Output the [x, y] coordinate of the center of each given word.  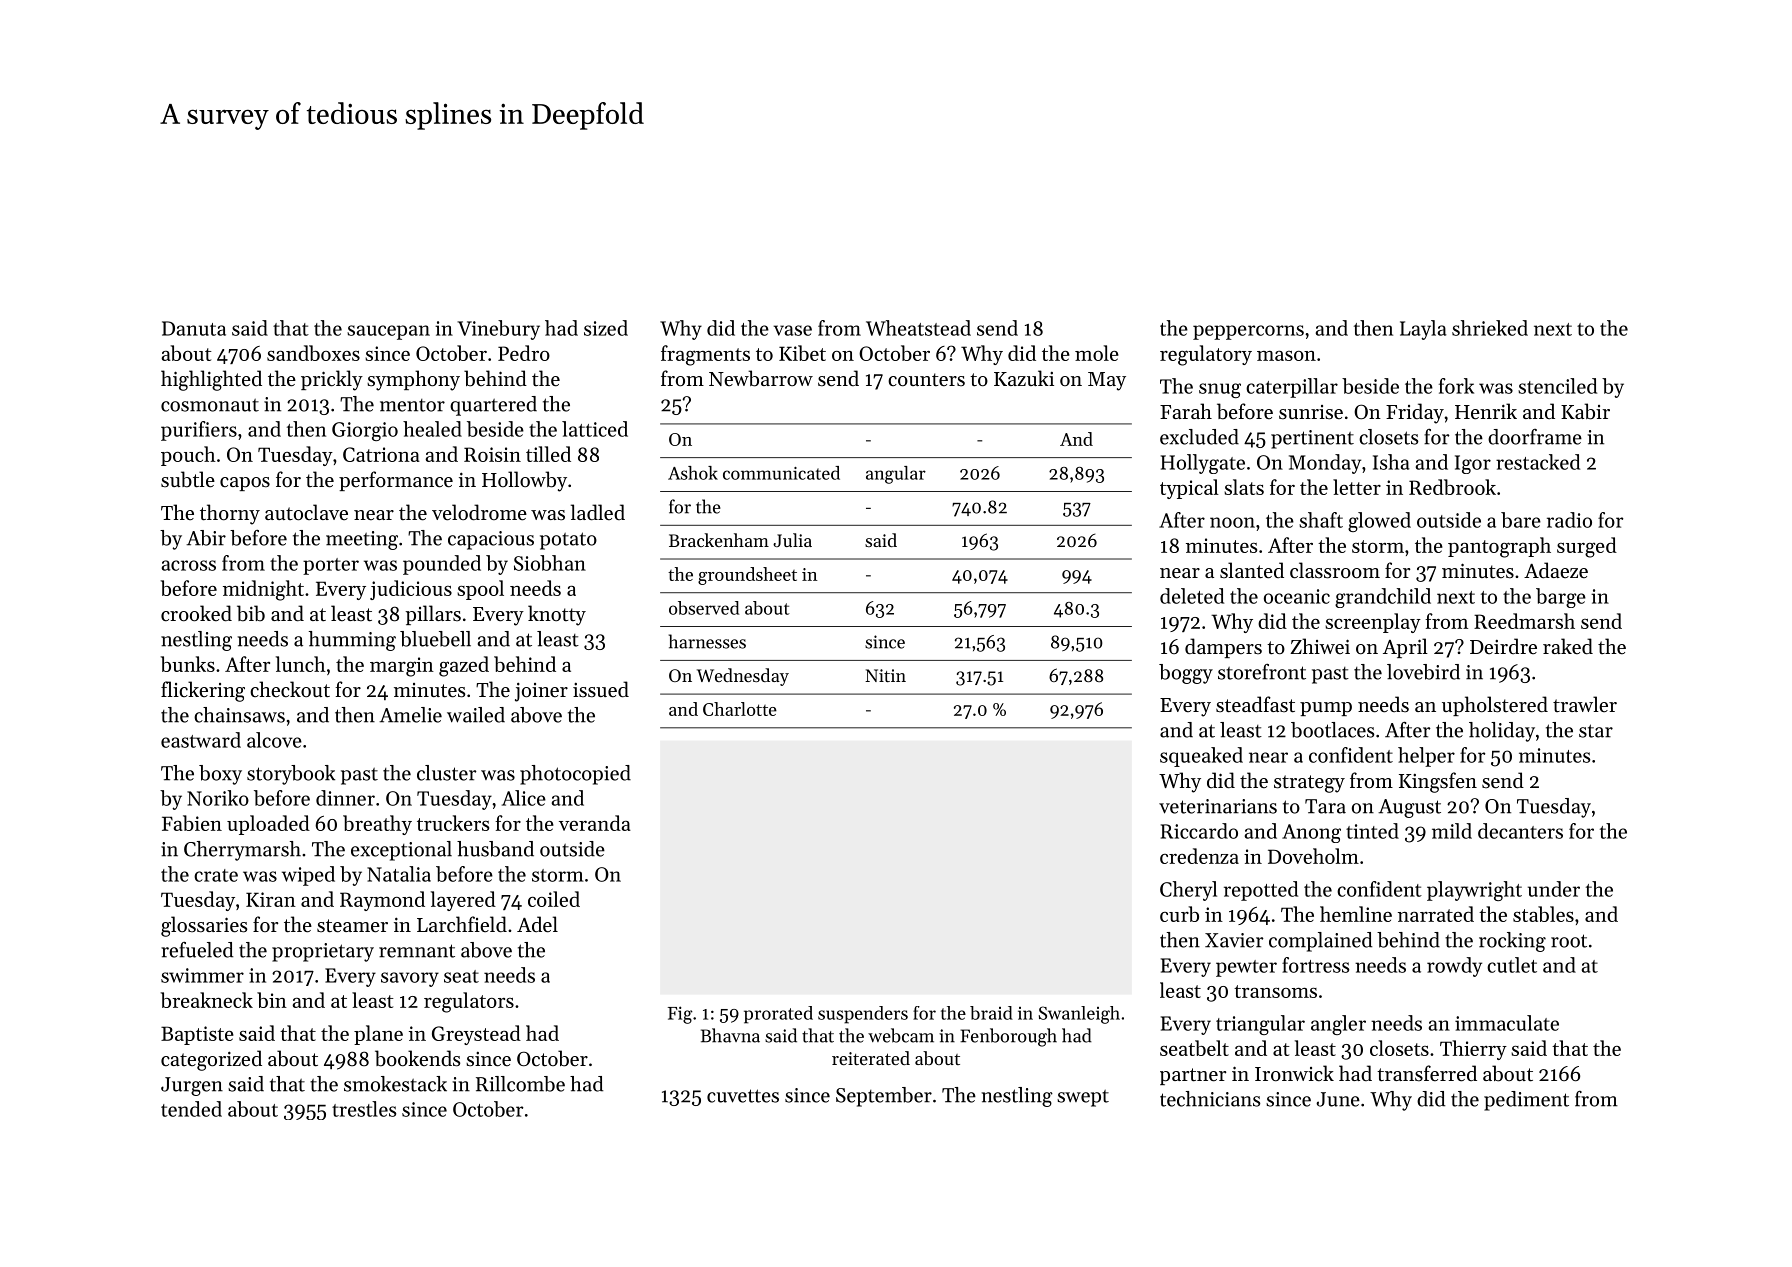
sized [606, 328]
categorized [211, 1060]
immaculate [1507, 1023]
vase [793, 330]
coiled [554, 899]
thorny [230, 514]
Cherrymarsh [242, 851]
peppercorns [1248, 332]
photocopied [575, 775]
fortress [1315, 965]
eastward [201, 740]
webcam [901, 1035]
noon [1232, 522]
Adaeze [1556, 570]
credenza [1199, 856]
